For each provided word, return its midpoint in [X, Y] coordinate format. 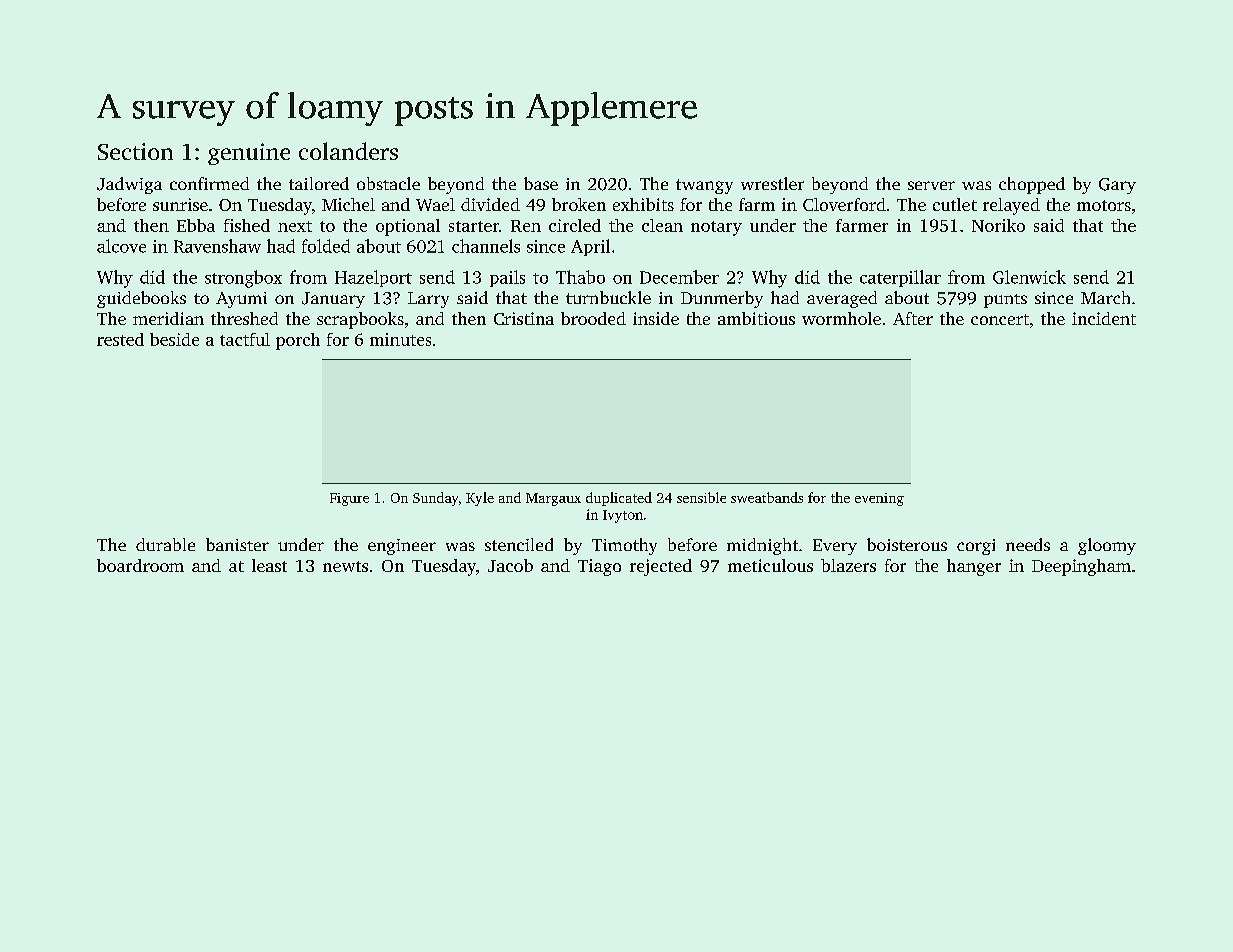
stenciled [519, 544]
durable [165, 544]
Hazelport [373, 278]
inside [656, 318]
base [541, 183]
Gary [1117, 186]
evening [879, 499]
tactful [245, 339]
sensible [701, 497]
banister [237, 544]
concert [1000, 319]
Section [135, 151]
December [679, 277]
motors [1104, 205]
